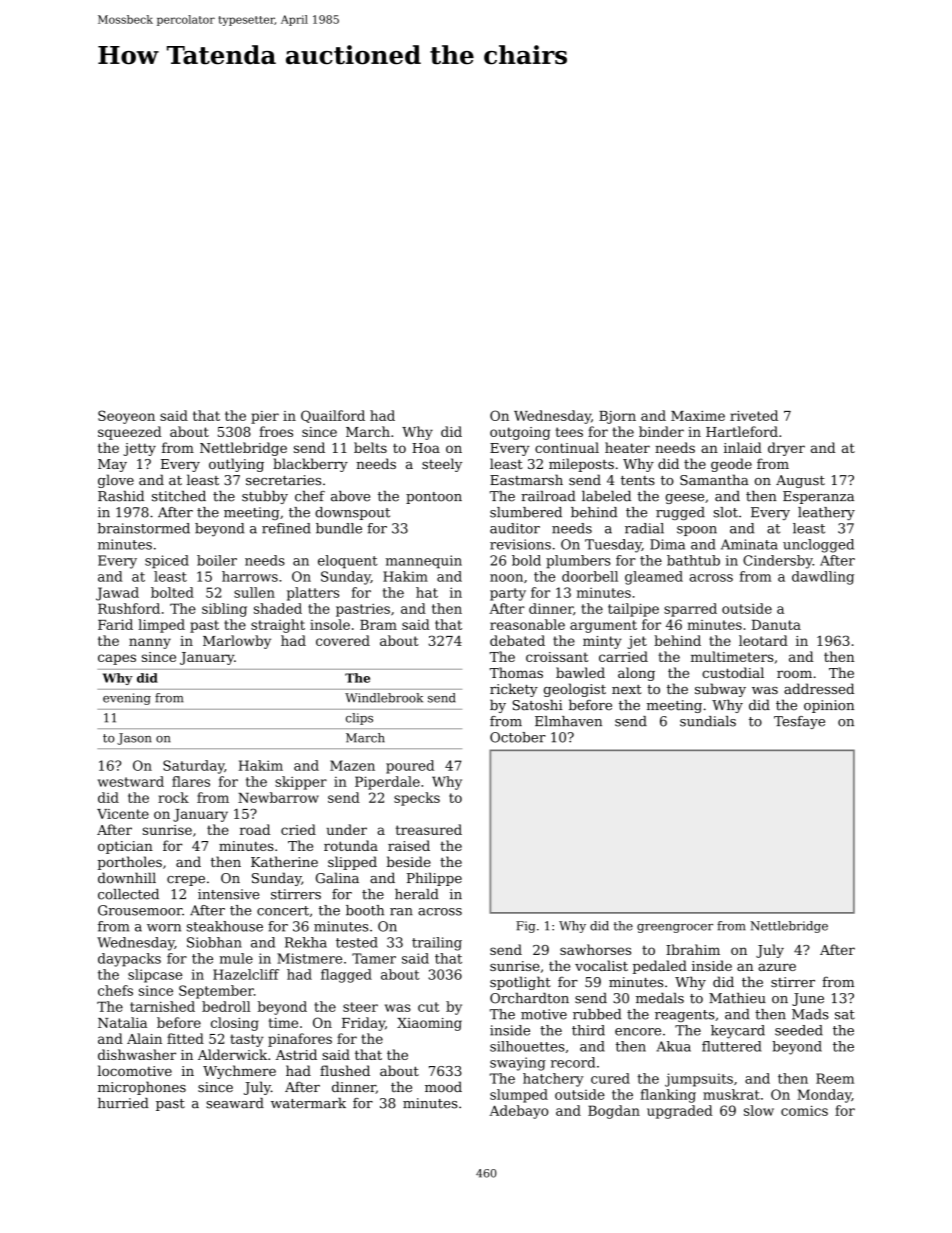  I want to click on Grousemoor, so click(140, 910).
